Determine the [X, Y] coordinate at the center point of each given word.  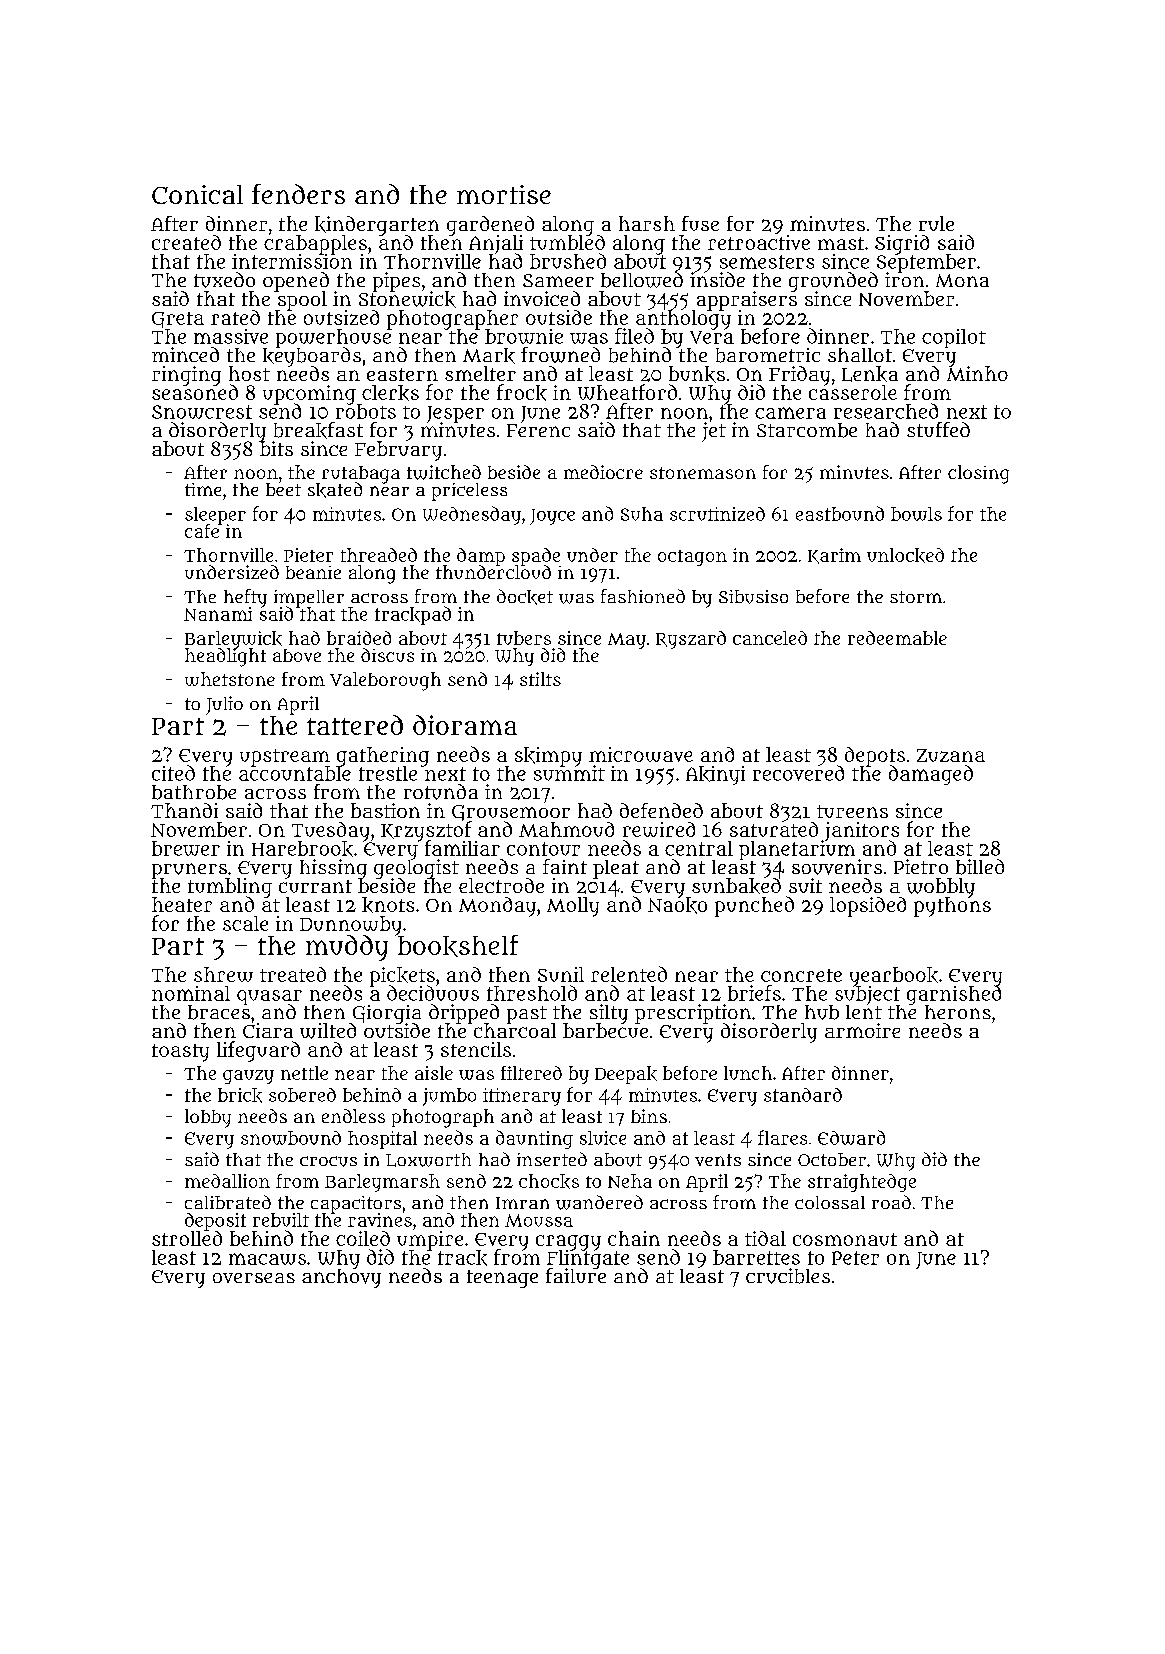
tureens [852, 811]
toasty [180, 1053]
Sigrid [902, 245]
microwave [641, 754]
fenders [298, 194]
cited [173, 773]
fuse [700, 223]
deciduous [433, 993]
